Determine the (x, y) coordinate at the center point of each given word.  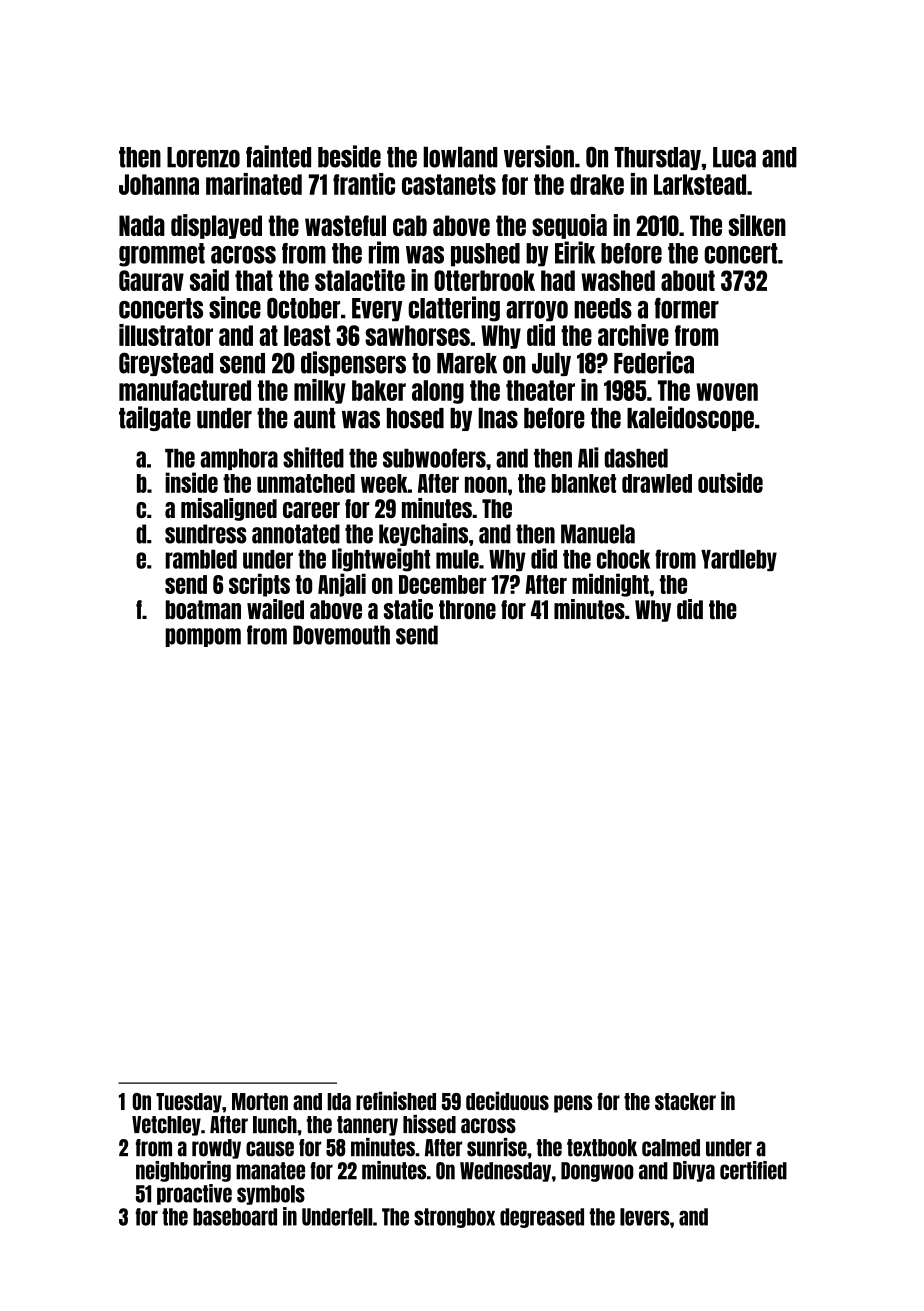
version (539, 156)
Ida (339, 1102)
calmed (671, 1148)
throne (467, 610)
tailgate (155, 418)
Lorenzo (203, 157)
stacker (685, 1101)
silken (757, 225)
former (687, 308)
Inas (498, 418)
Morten (260, 1101)
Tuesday (189, 1103)
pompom (203, 637)
